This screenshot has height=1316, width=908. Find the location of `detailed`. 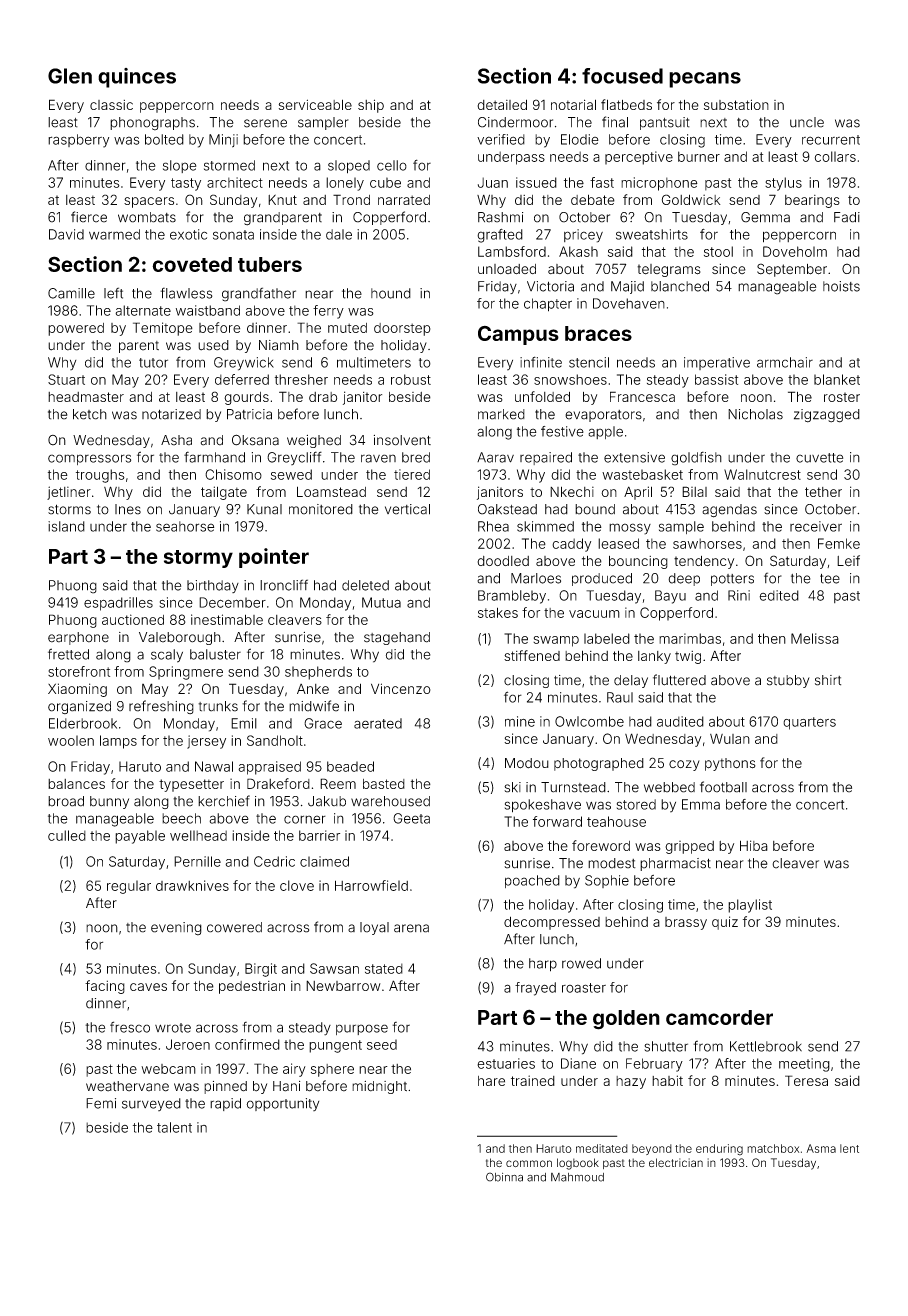

detailed is located at coordinates (502, 104).
